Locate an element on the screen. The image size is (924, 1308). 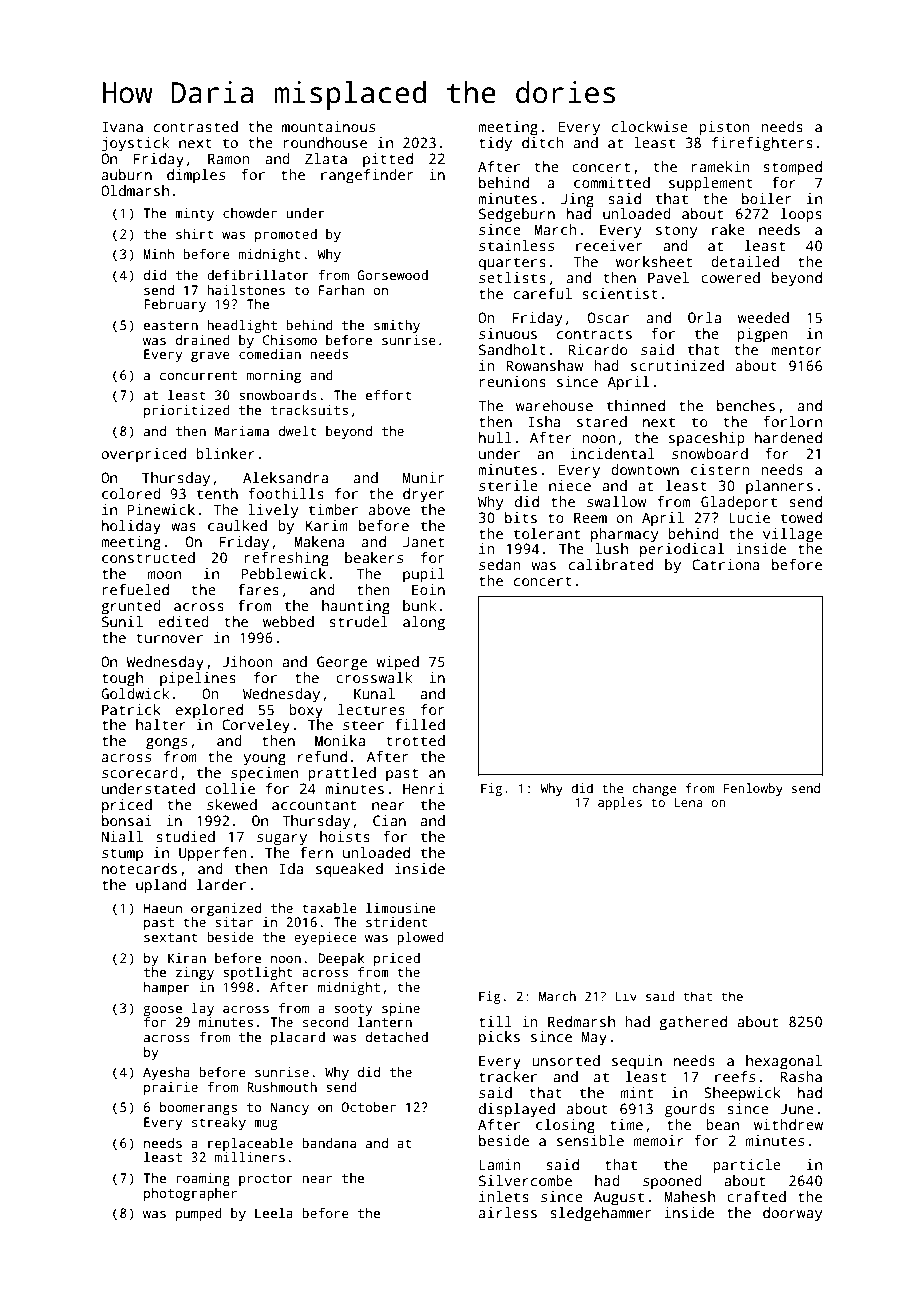
Chisomo is located at coordinates (290, 340).
